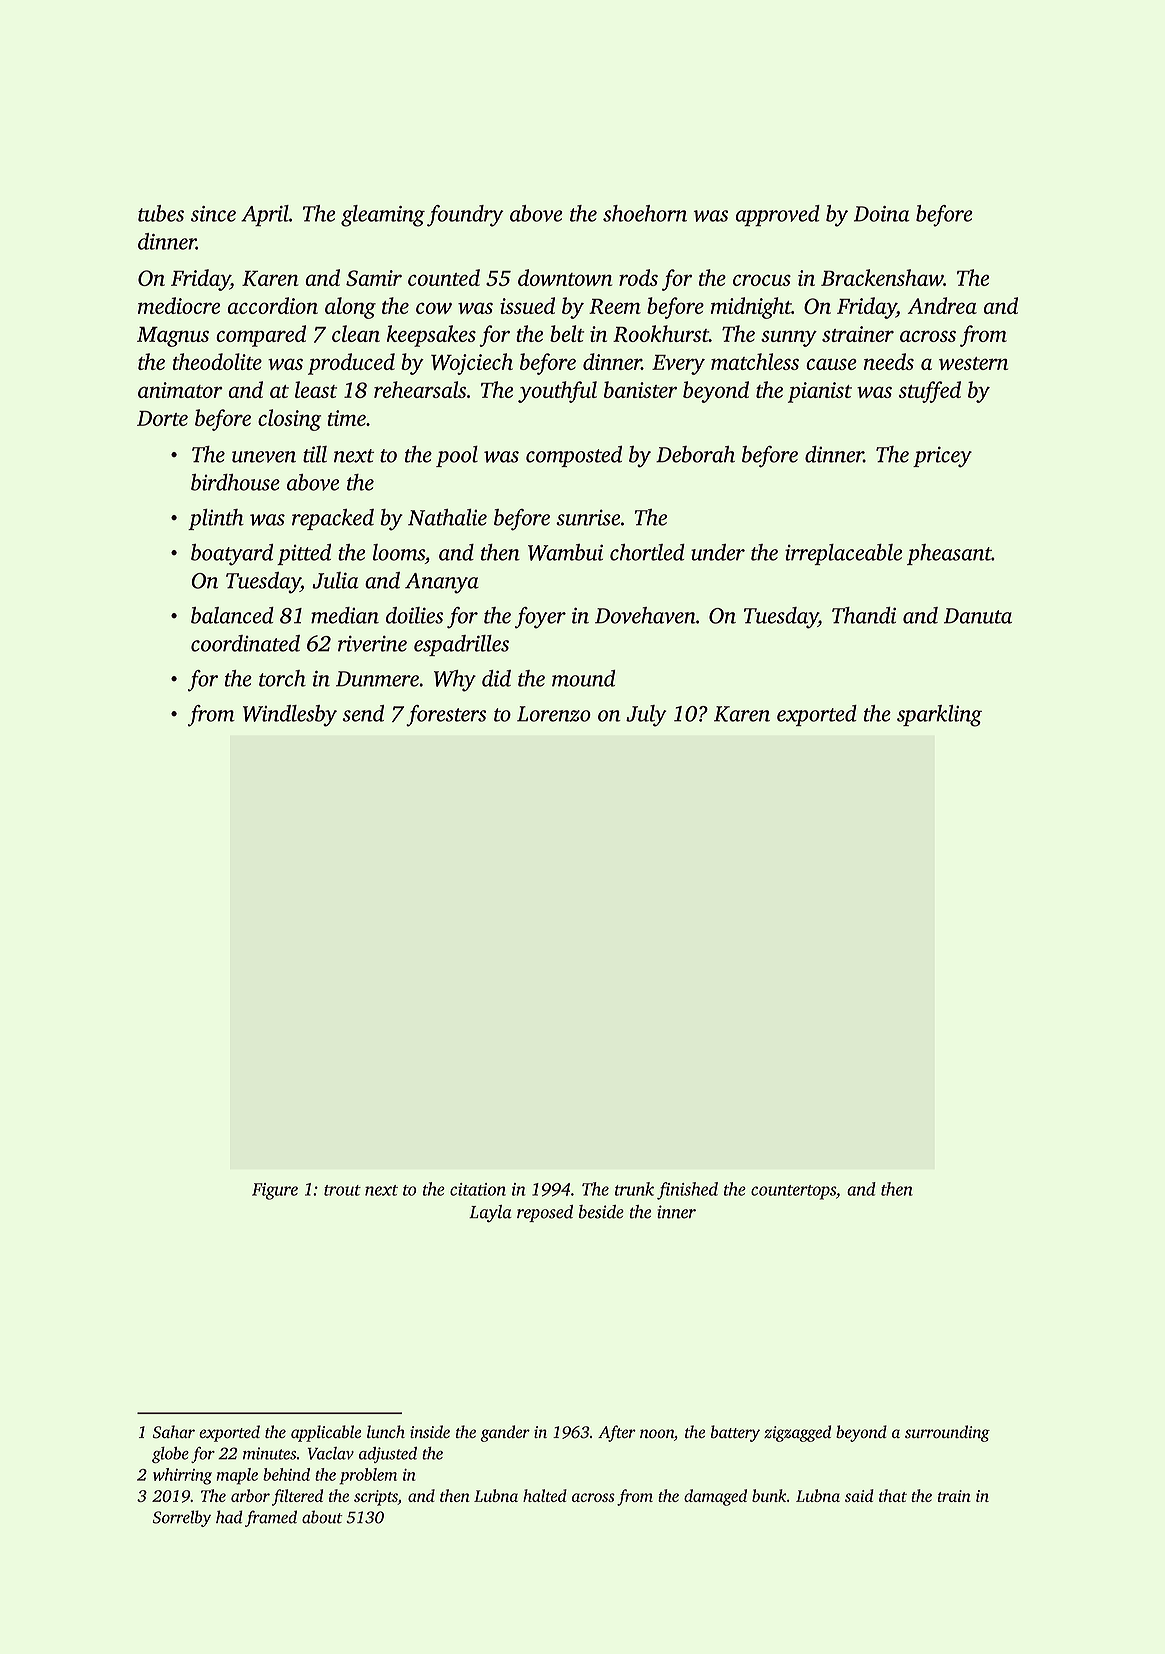 This document has width=1165, height=1654. Describe the element at coordinates (645, 213) in the document. I see `shoehorn` at that location.
